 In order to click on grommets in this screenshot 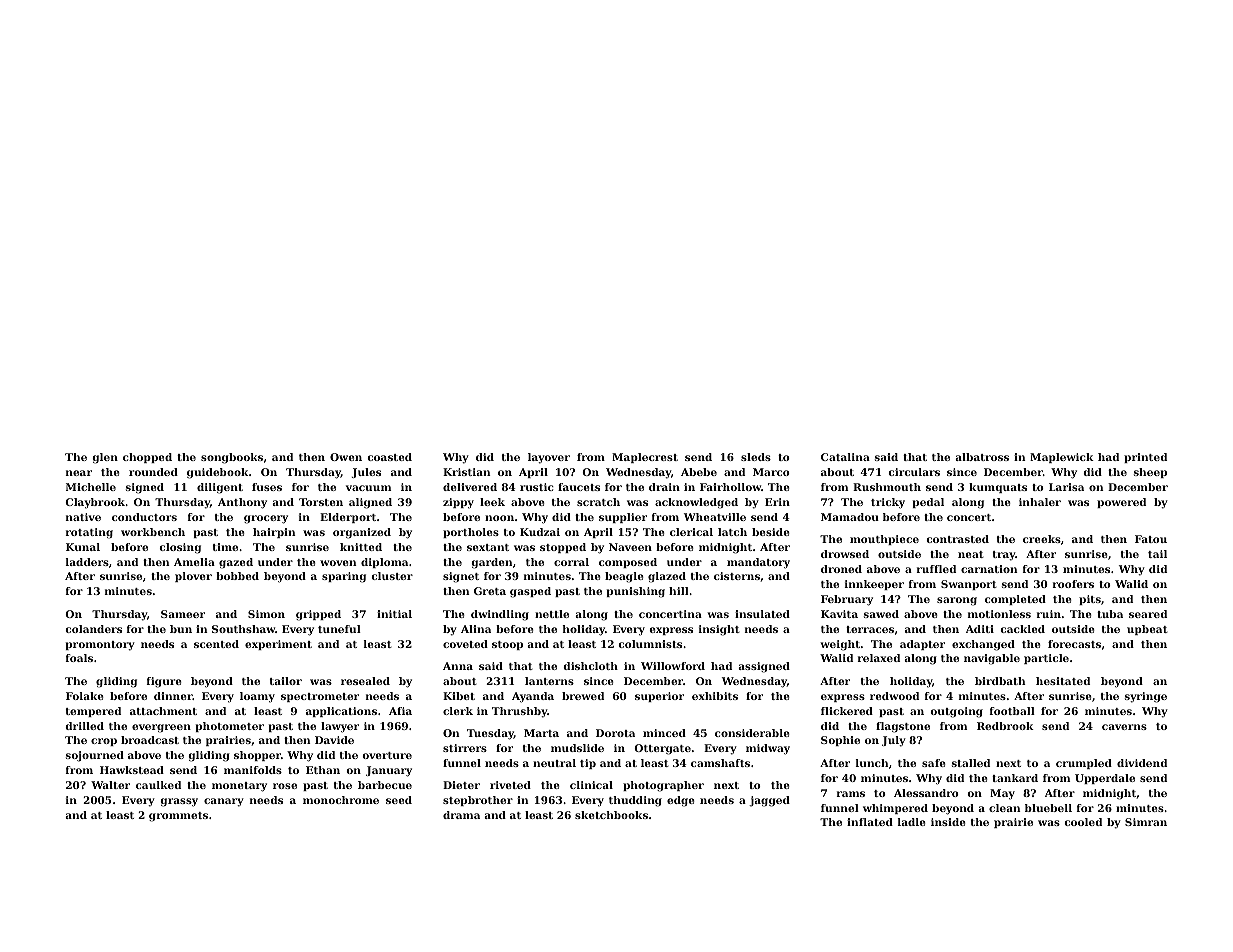, I will do `click(178, 817)`.
